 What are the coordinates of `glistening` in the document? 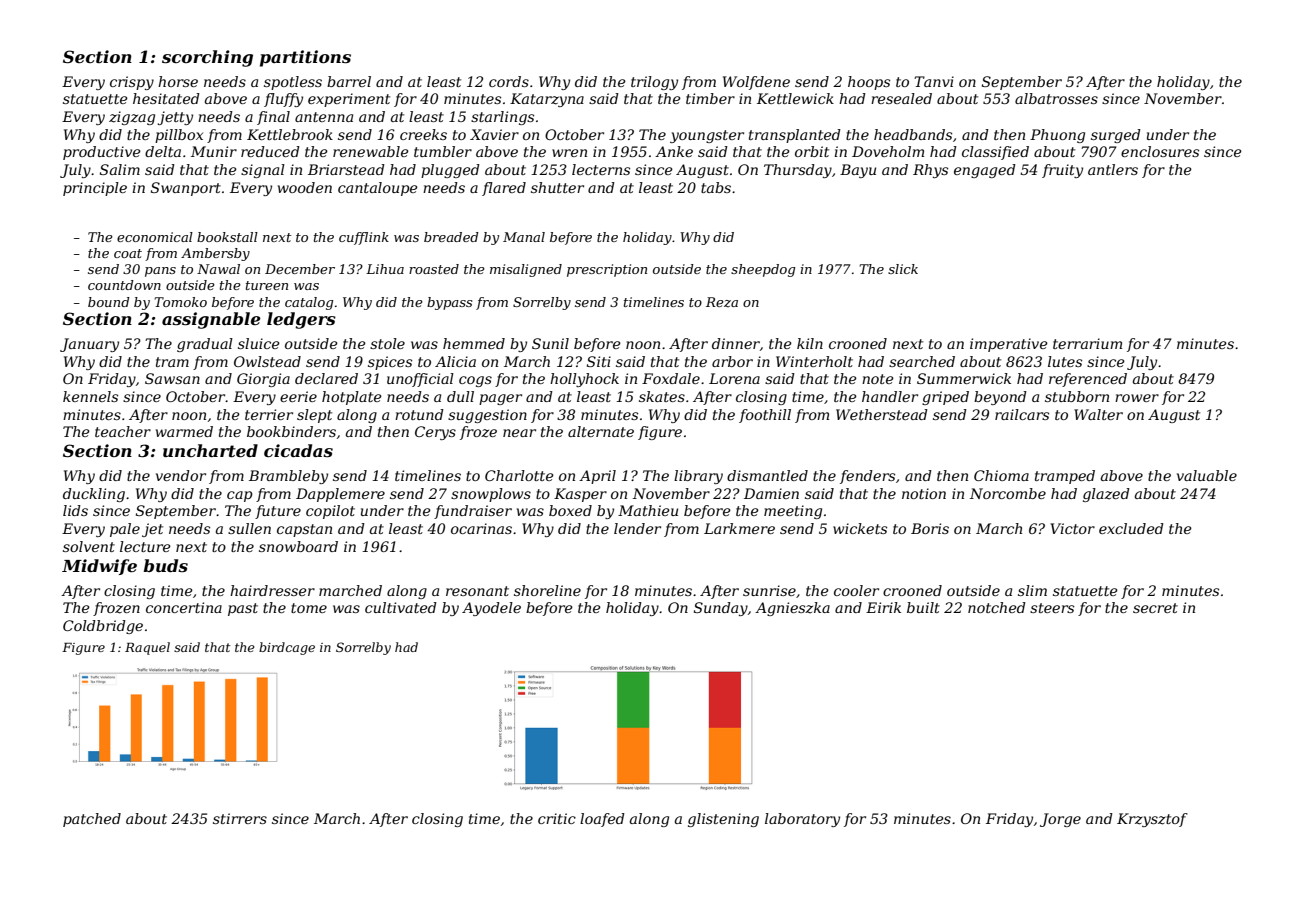 It's located at (723, 820).
